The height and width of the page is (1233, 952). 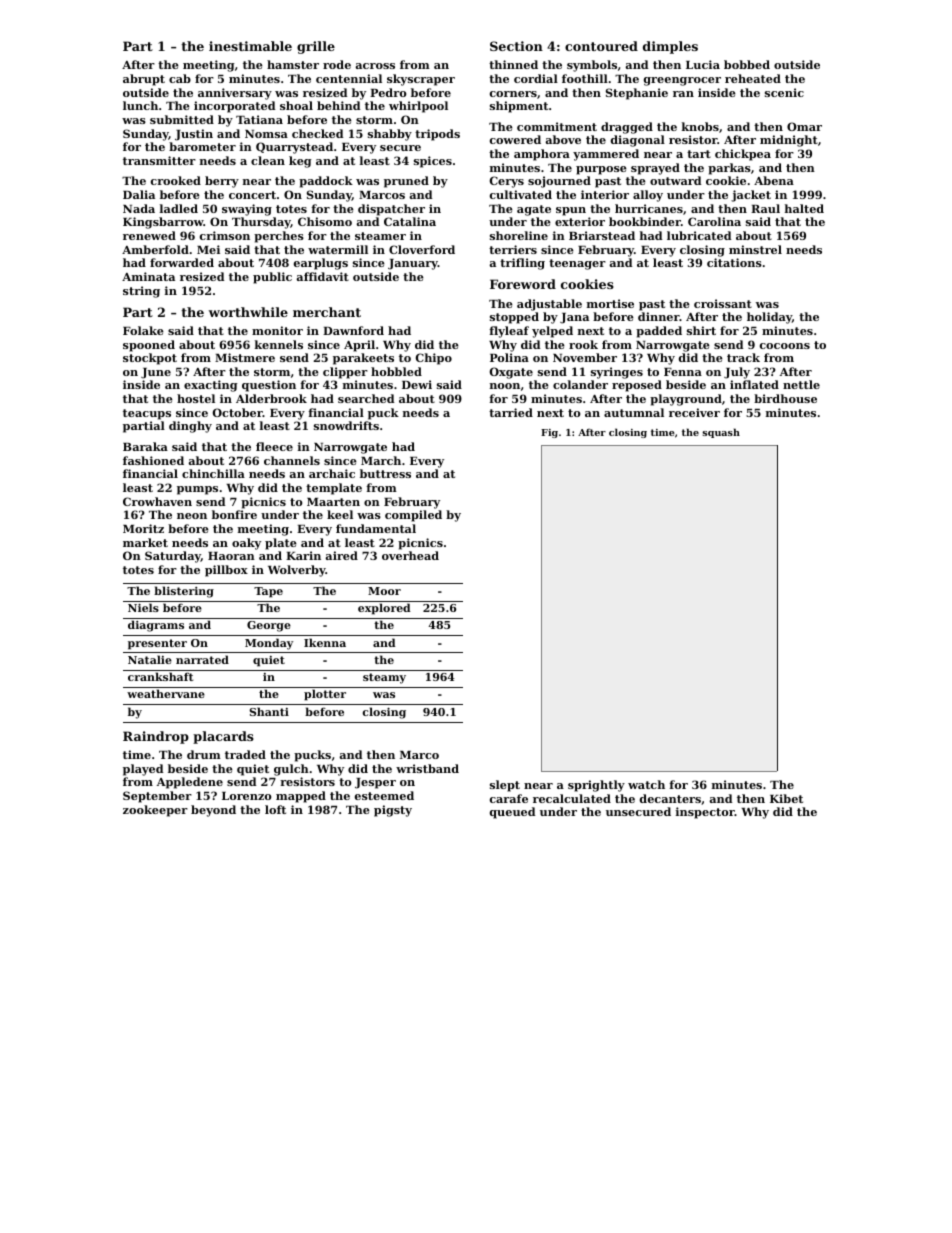 What do you see at coordinates (755, 249) in the page?
I see `minstrel` at bounding box center [755, 249].
